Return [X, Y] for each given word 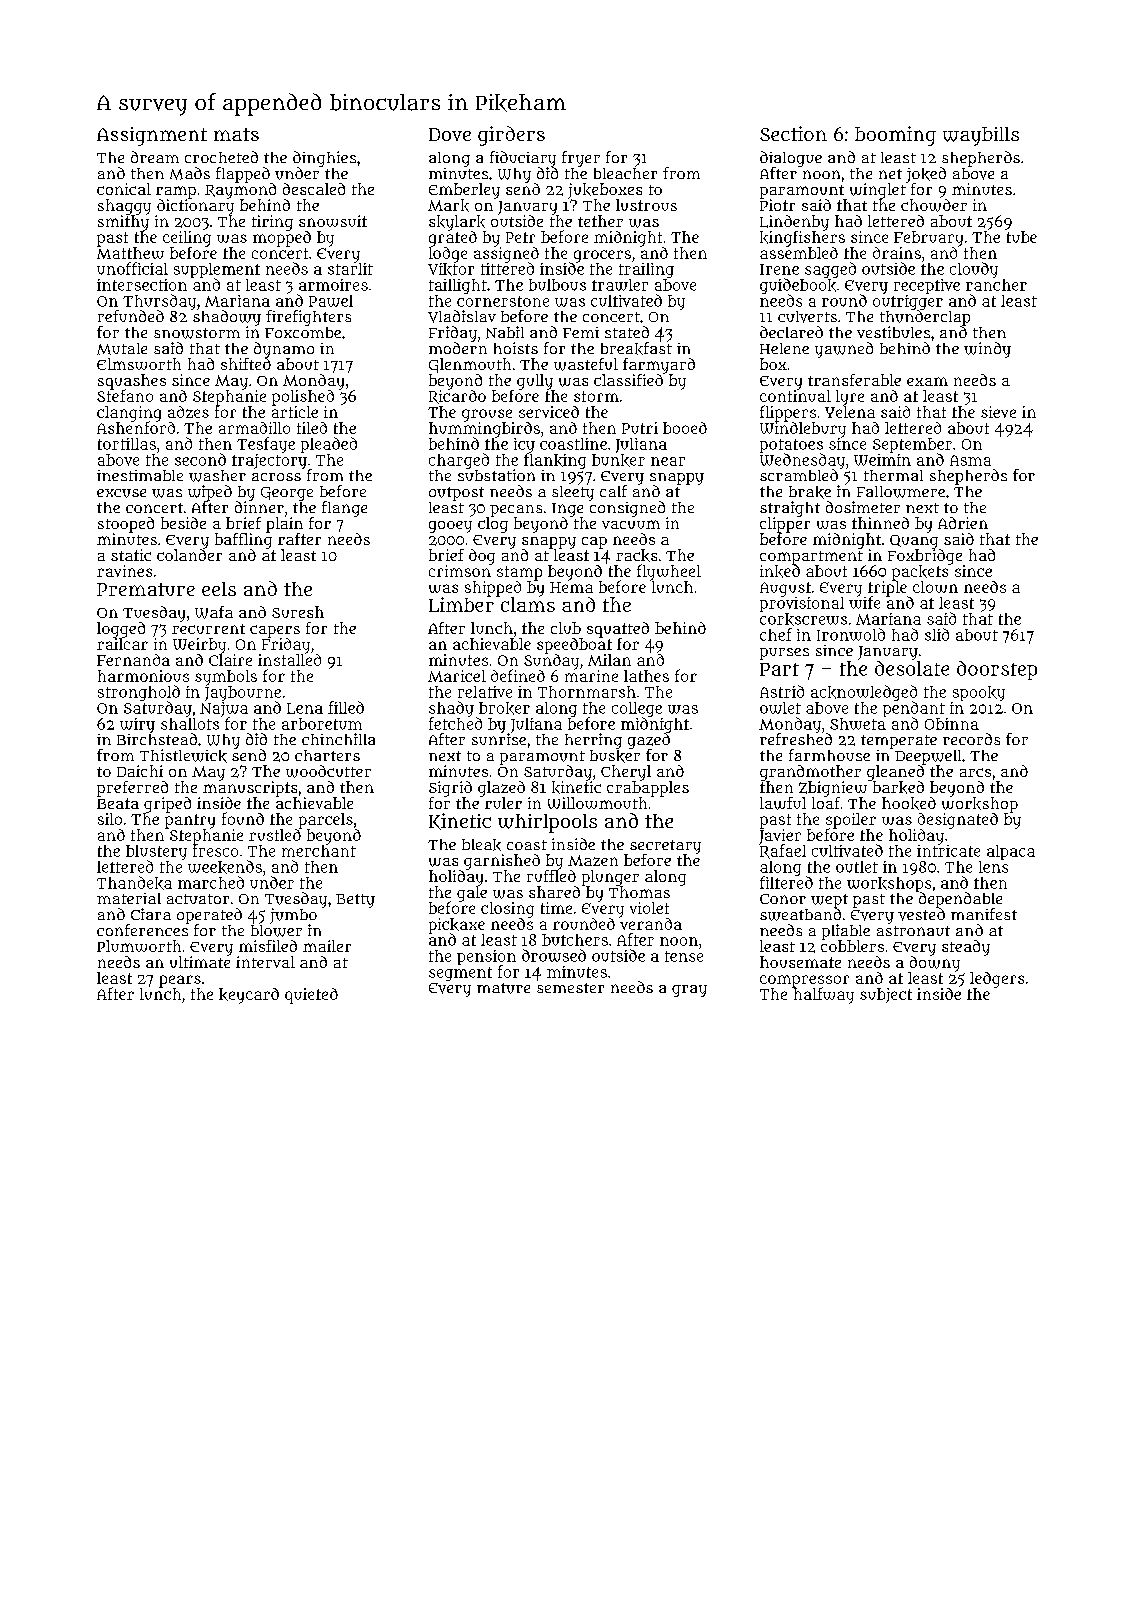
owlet [780, 708]
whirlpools [547, 823]
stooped [126, 525]
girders [511, 136]
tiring [272, 223]
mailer [327, 946]
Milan [609, 660]
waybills [981, 136]
